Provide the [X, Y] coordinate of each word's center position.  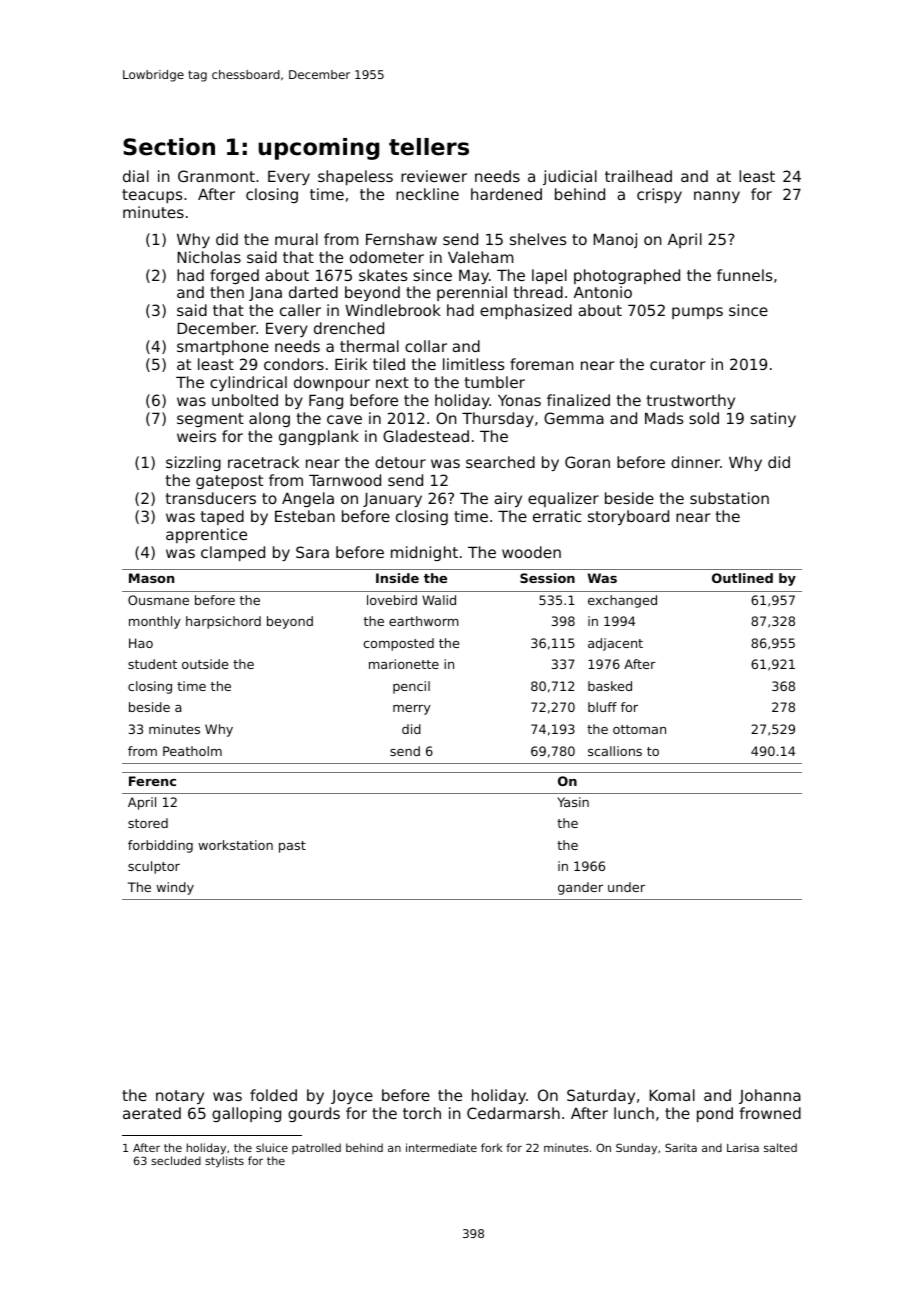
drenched [349, 328]
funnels [744, 275]
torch [422, 1113]
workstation [235, 845]
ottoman [639, 729]
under [626, 887]
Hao [141, 643]
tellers [429, 147]
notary [180, 1097]
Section [169, 147]
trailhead [638, 176]
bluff [602, 707]
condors [294, 364]
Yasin [573, 802]
